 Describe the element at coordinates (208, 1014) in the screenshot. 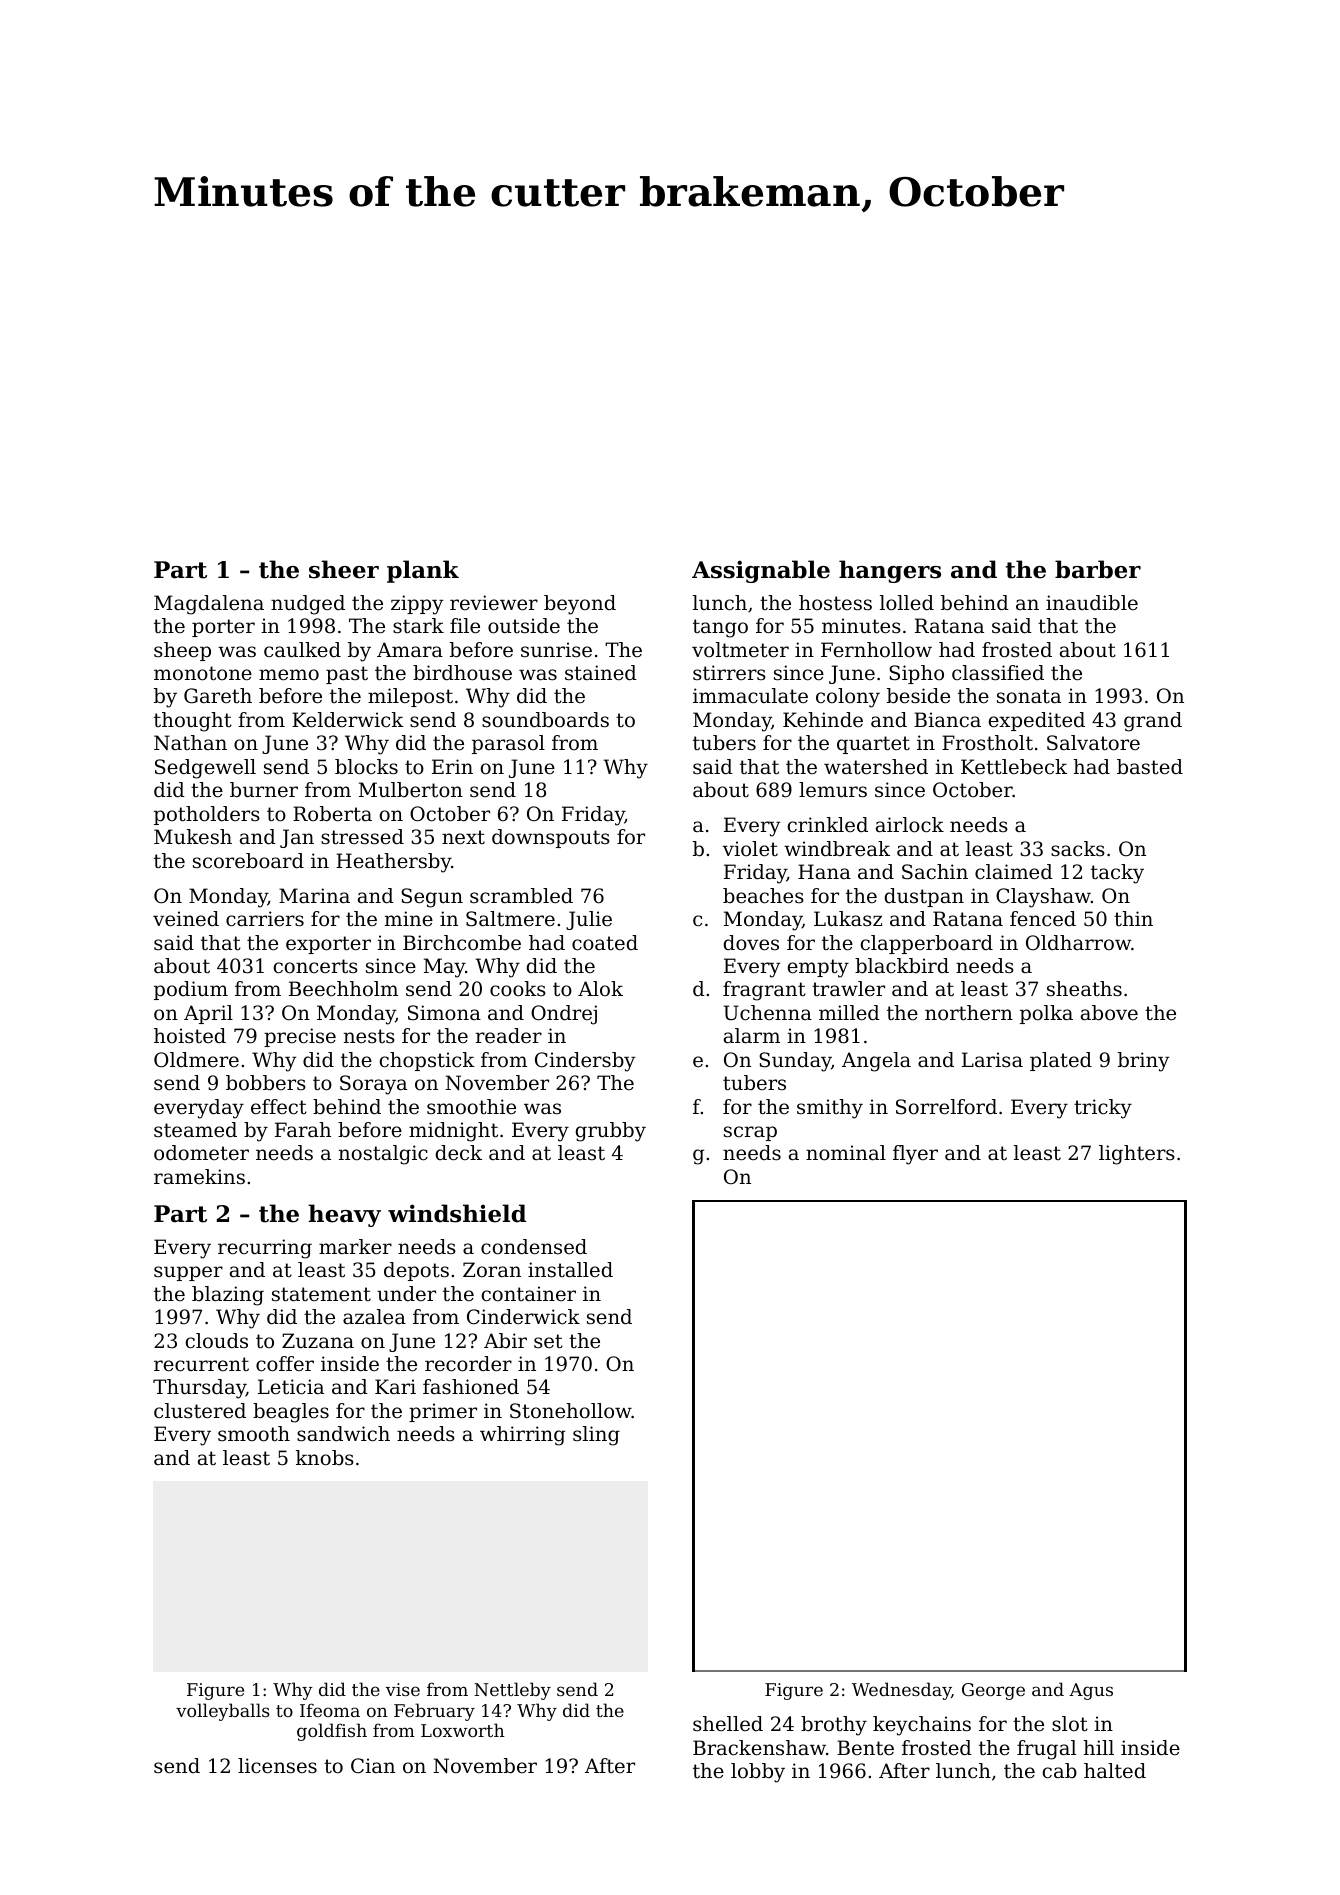

I see `April` at that location.
